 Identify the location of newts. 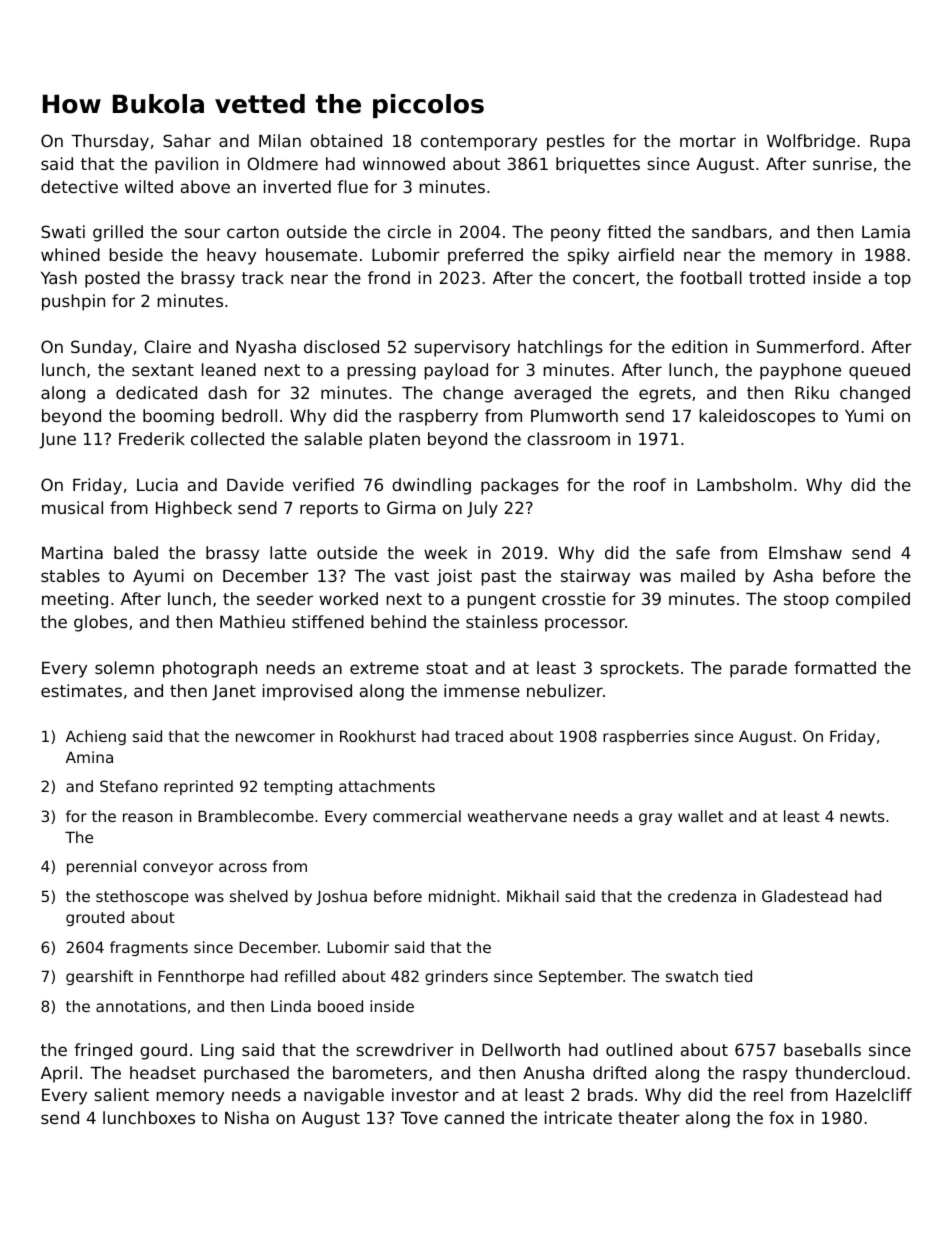
(862, 816).
